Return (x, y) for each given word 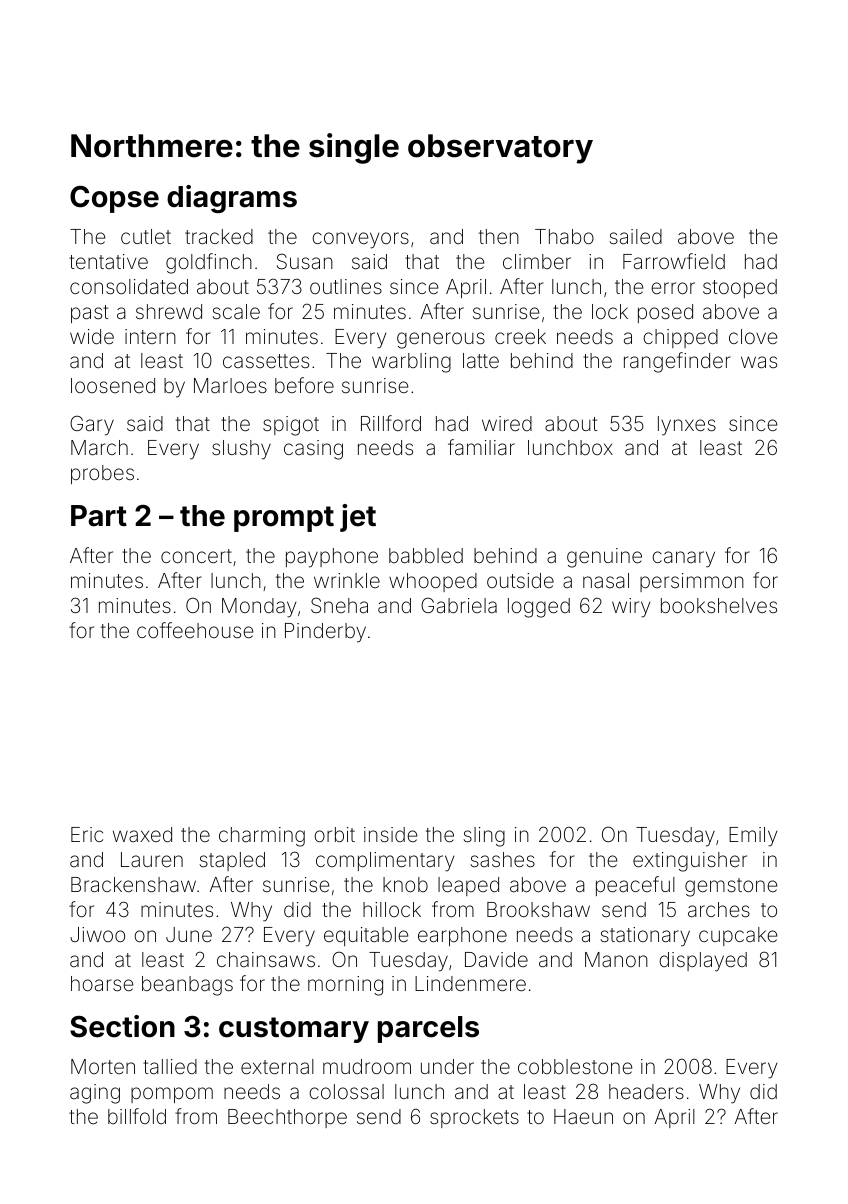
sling (484, 837)
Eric (87, 834)
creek (520, 336)
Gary (92, 425)
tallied (170, 1066)
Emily (753, 837)
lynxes (687, 426)
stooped (740, 288)
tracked (219, 236)
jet (358, 518)
